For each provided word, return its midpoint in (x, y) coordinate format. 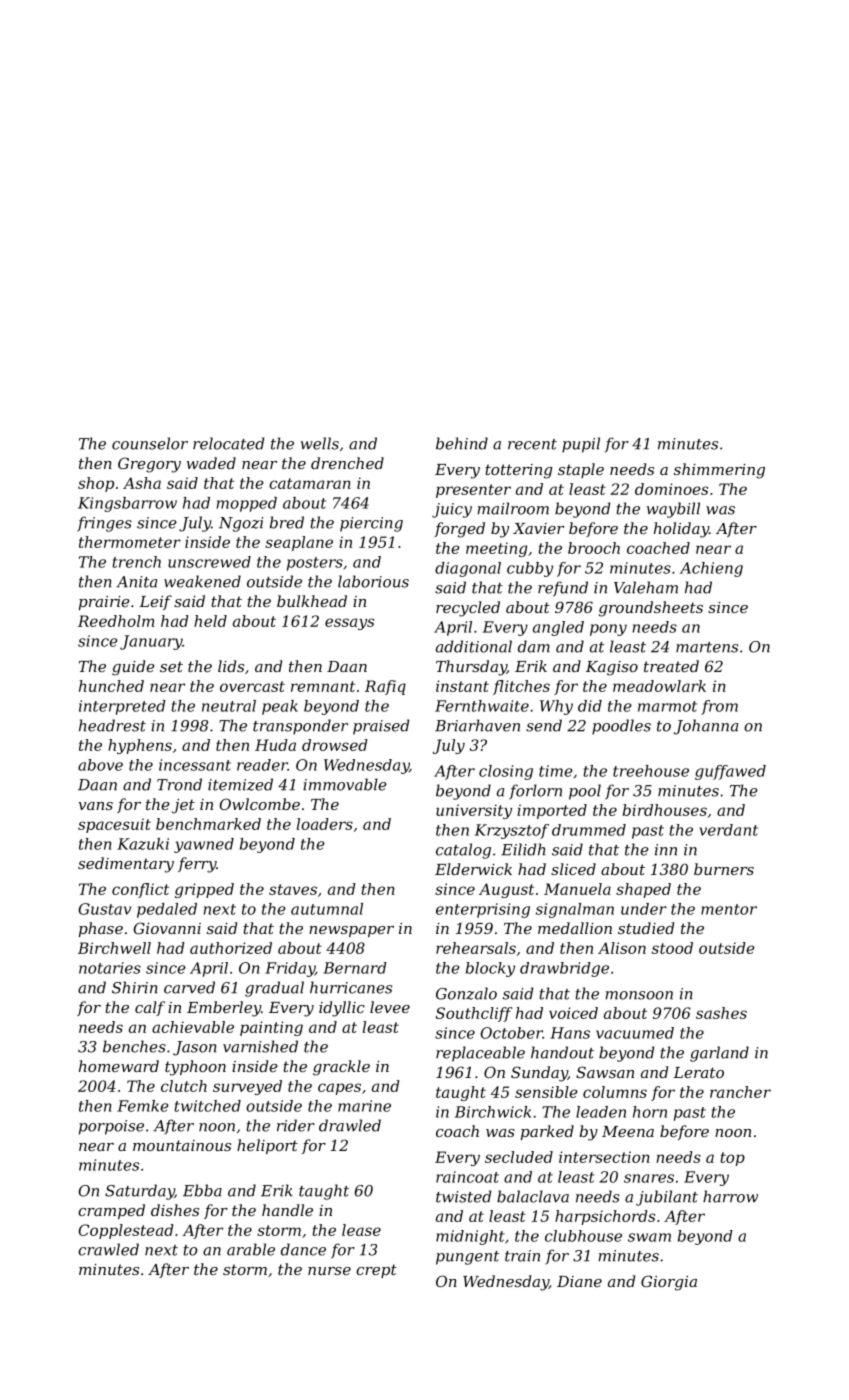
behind (462, 443)
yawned (204, 845)
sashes (721, 1013)
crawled (108, 1249)
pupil (581, 445)
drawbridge (564, 969)
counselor (150, 443)
